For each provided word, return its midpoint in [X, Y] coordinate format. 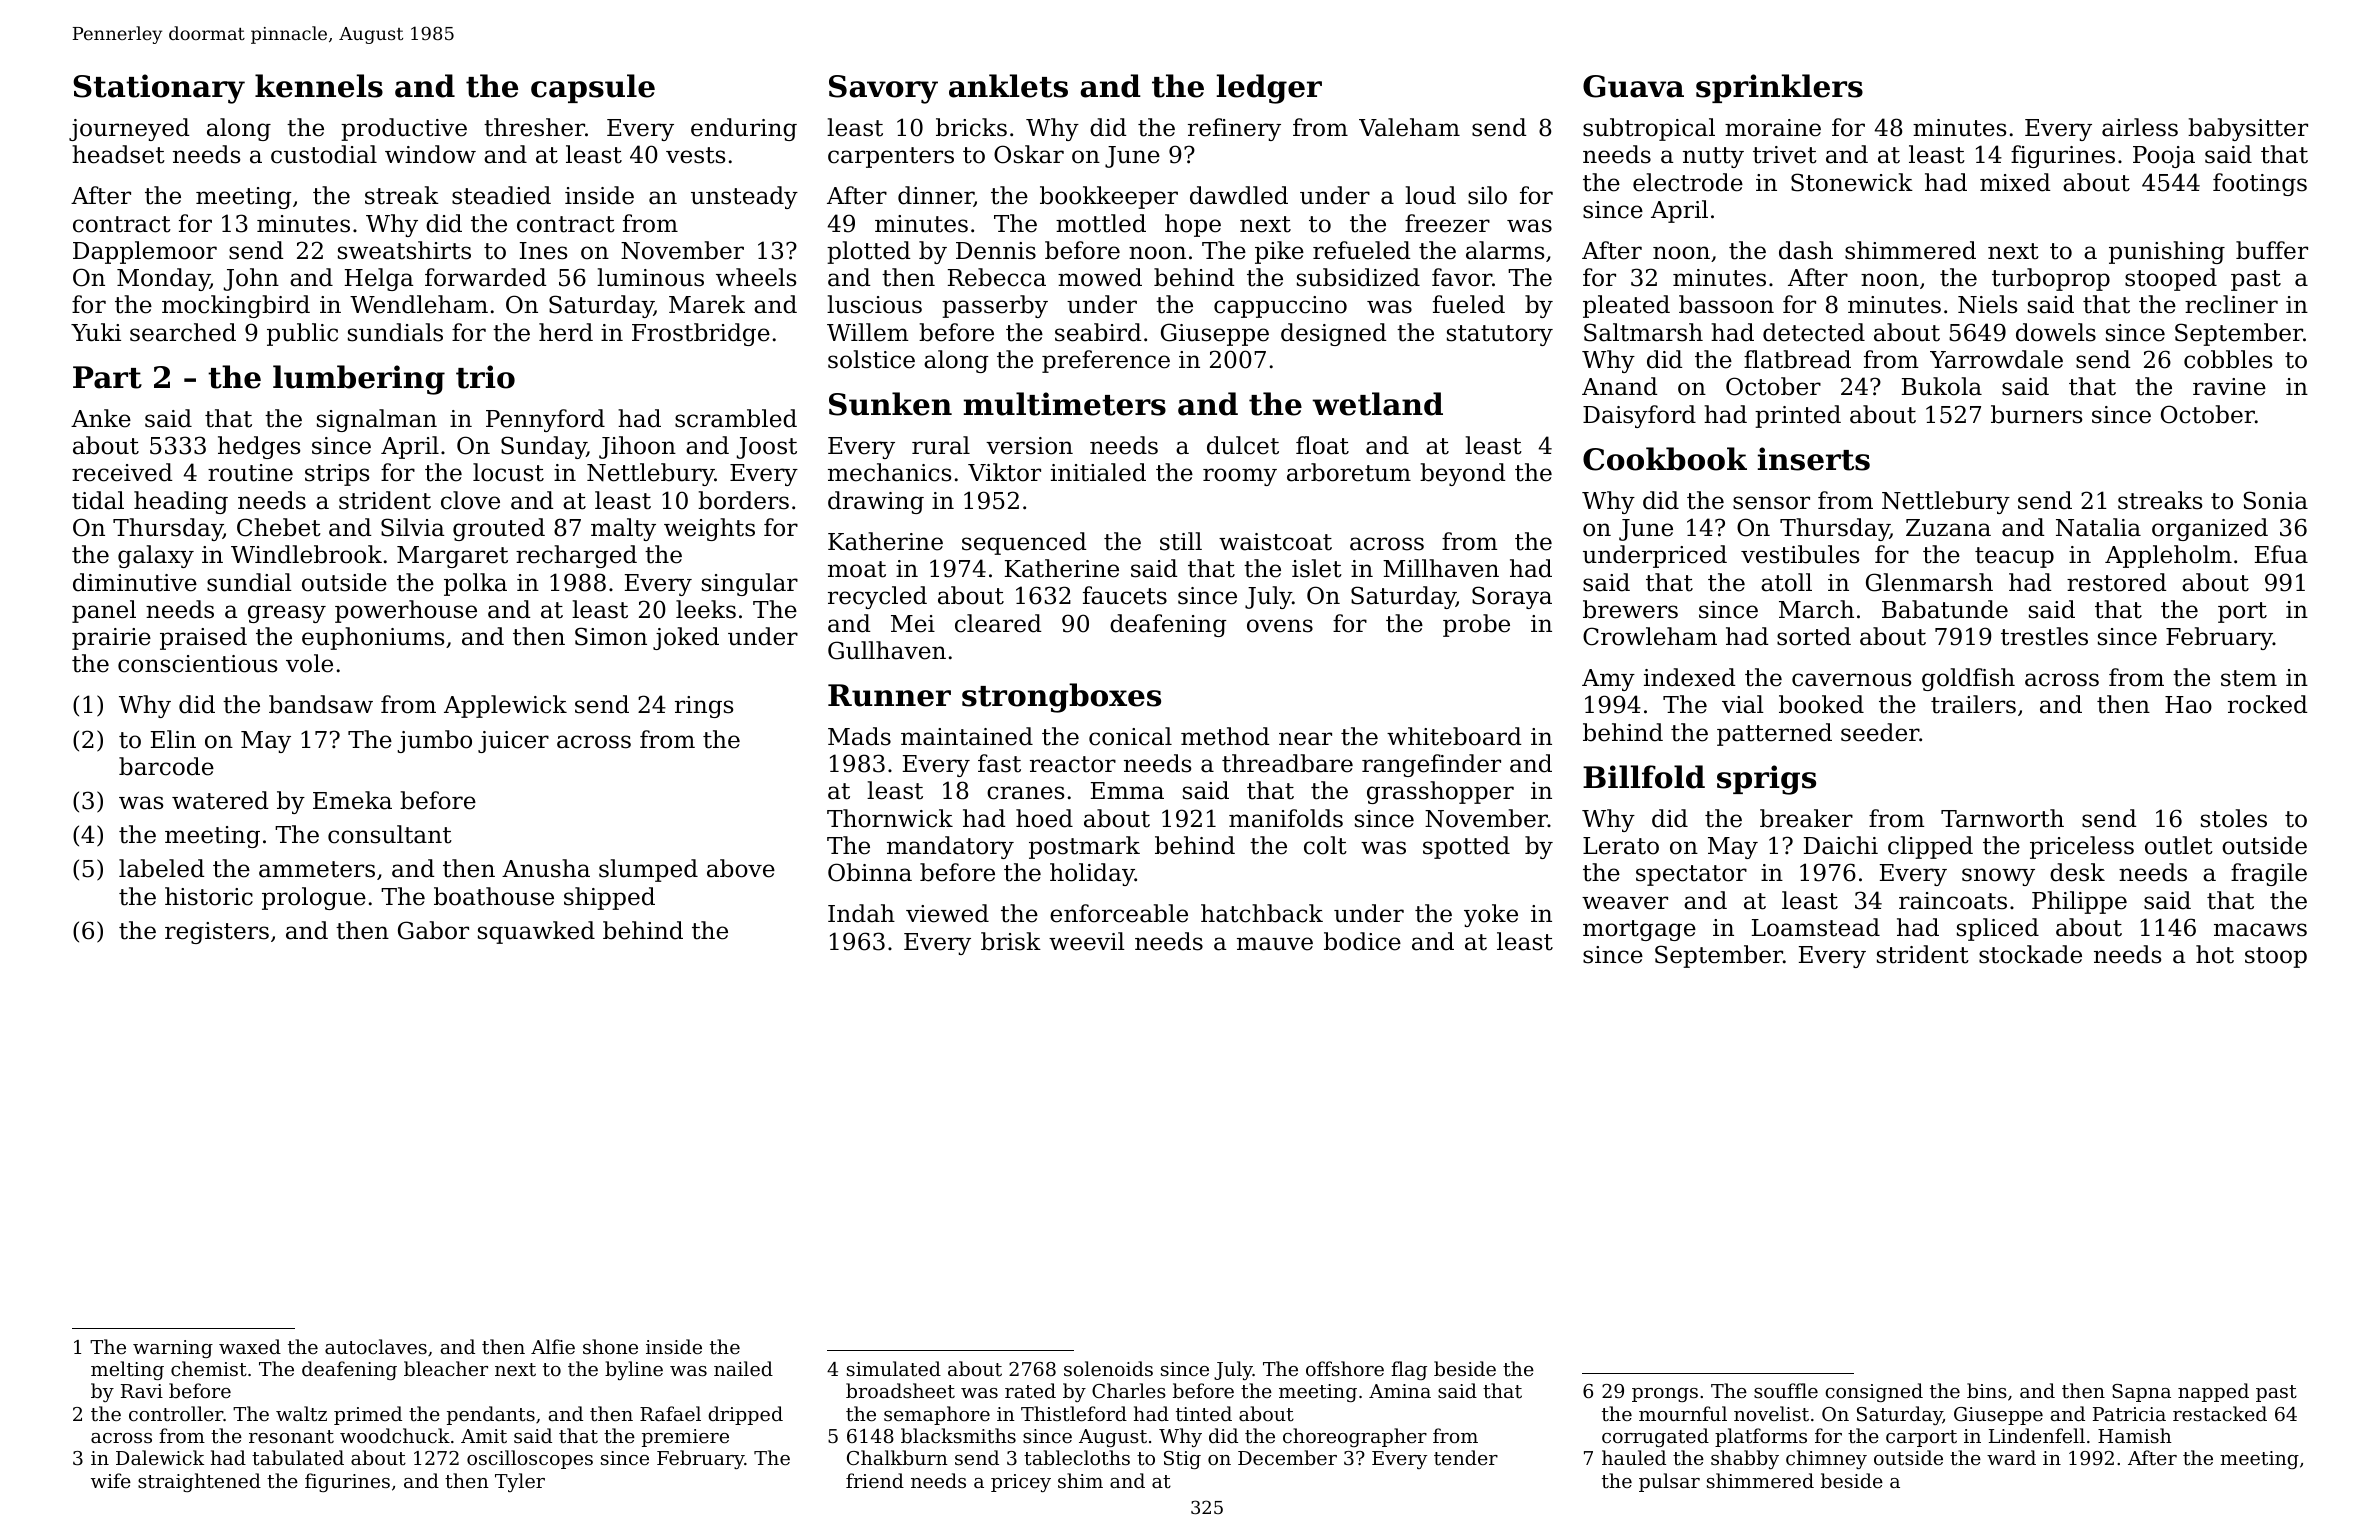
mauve [1275, 944]
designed [1334, 334]
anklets [1008, 86]
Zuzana [1948, 528]
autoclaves [376, 1346]
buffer [2272, 250]
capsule [593, 88]
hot [2215, 954]
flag [1409, 1370]
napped [2213, 1392]
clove [470, 500]
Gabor [433, 930]
